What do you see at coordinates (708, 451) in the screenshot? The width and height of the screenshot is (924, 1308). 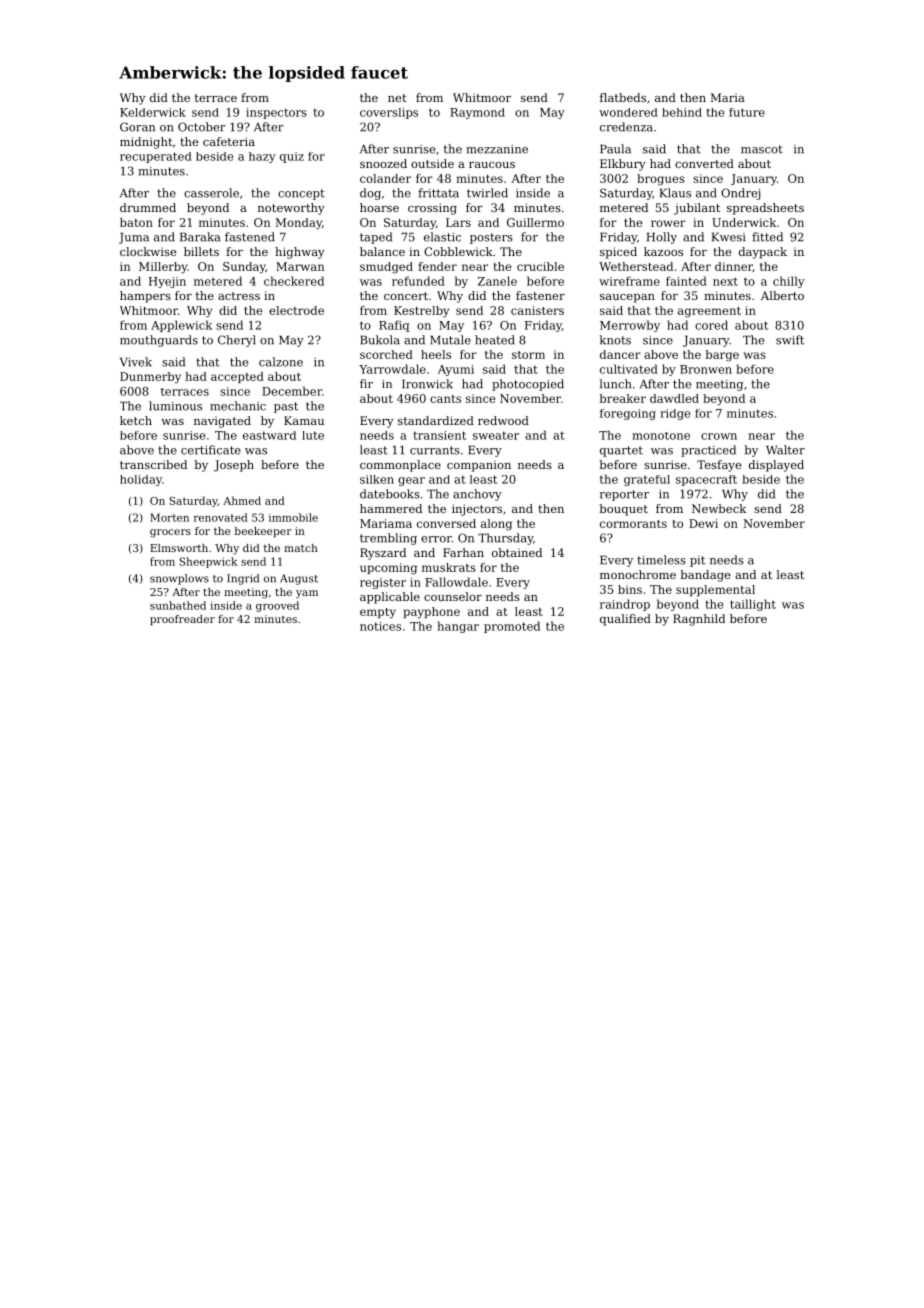 I see `practiced` at bounding box center [708, 451].
